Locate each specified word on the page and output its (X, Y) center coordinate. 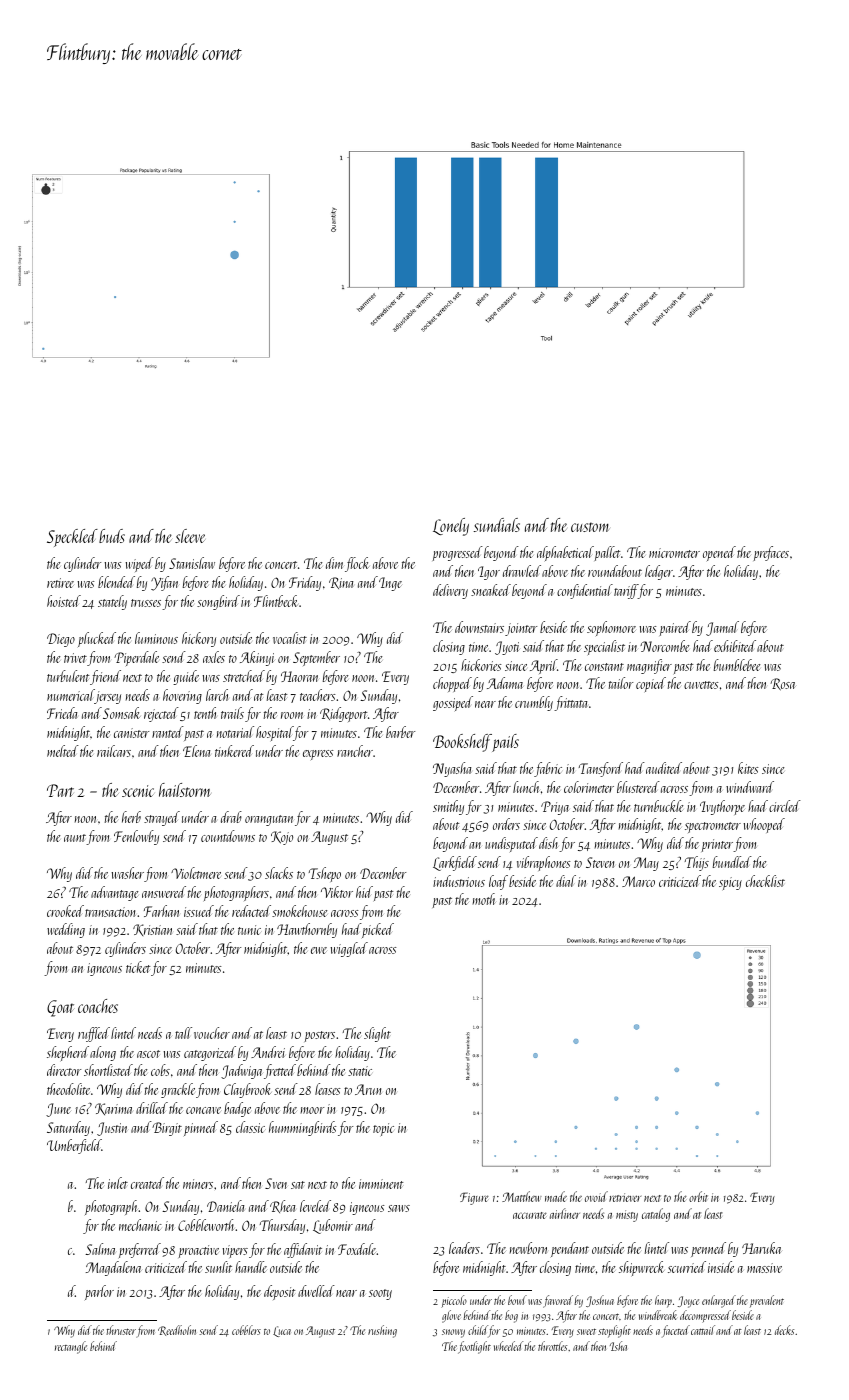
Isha (618, 1346)
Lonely (451, 527)
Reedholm (177, 1330)
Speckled (72, 538)
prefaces (771, 553)
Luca (282, 1331)
